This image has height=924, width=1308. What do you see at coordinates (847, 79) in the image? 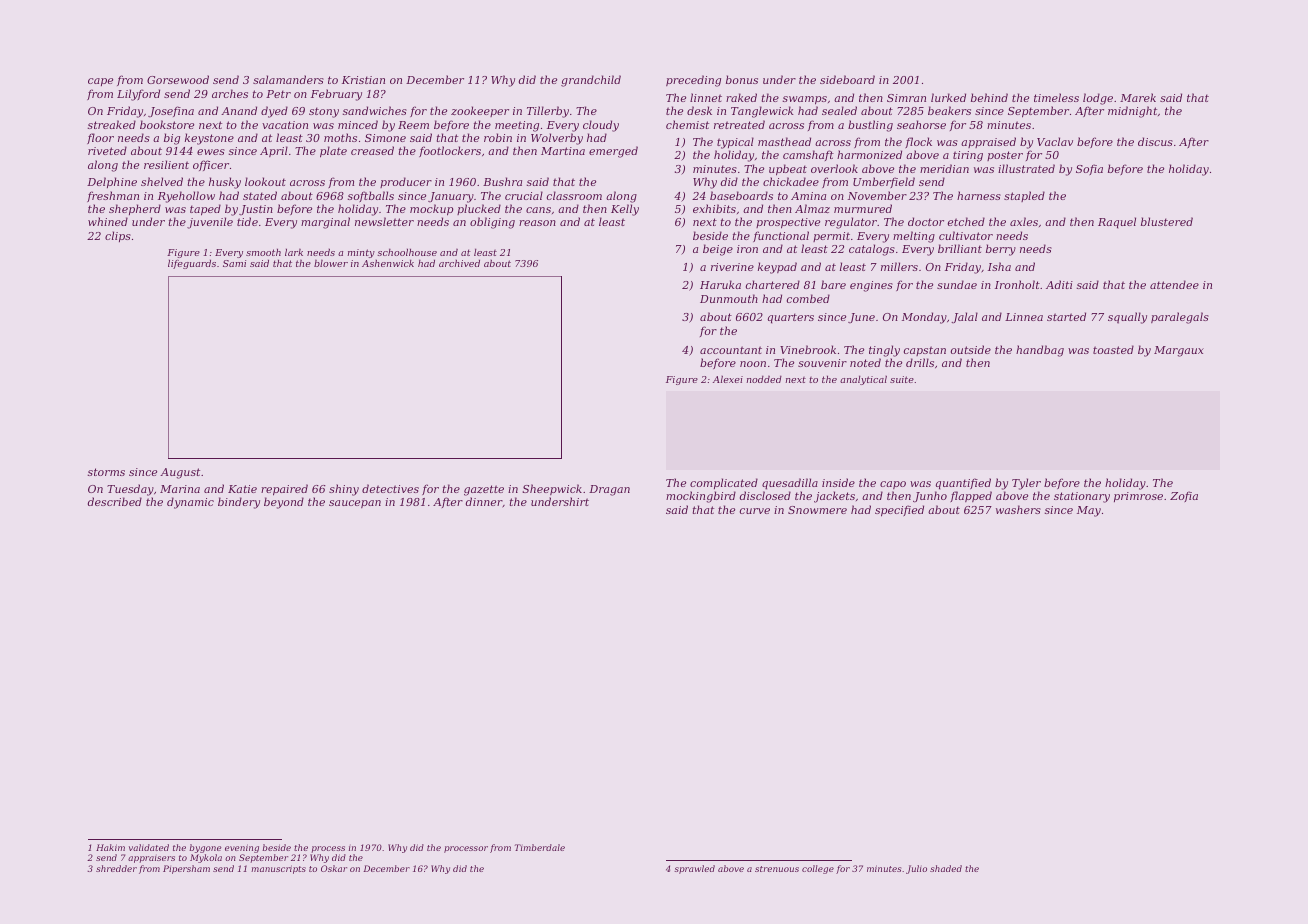
I see `sideboard` at bounding box center [847, 79].
